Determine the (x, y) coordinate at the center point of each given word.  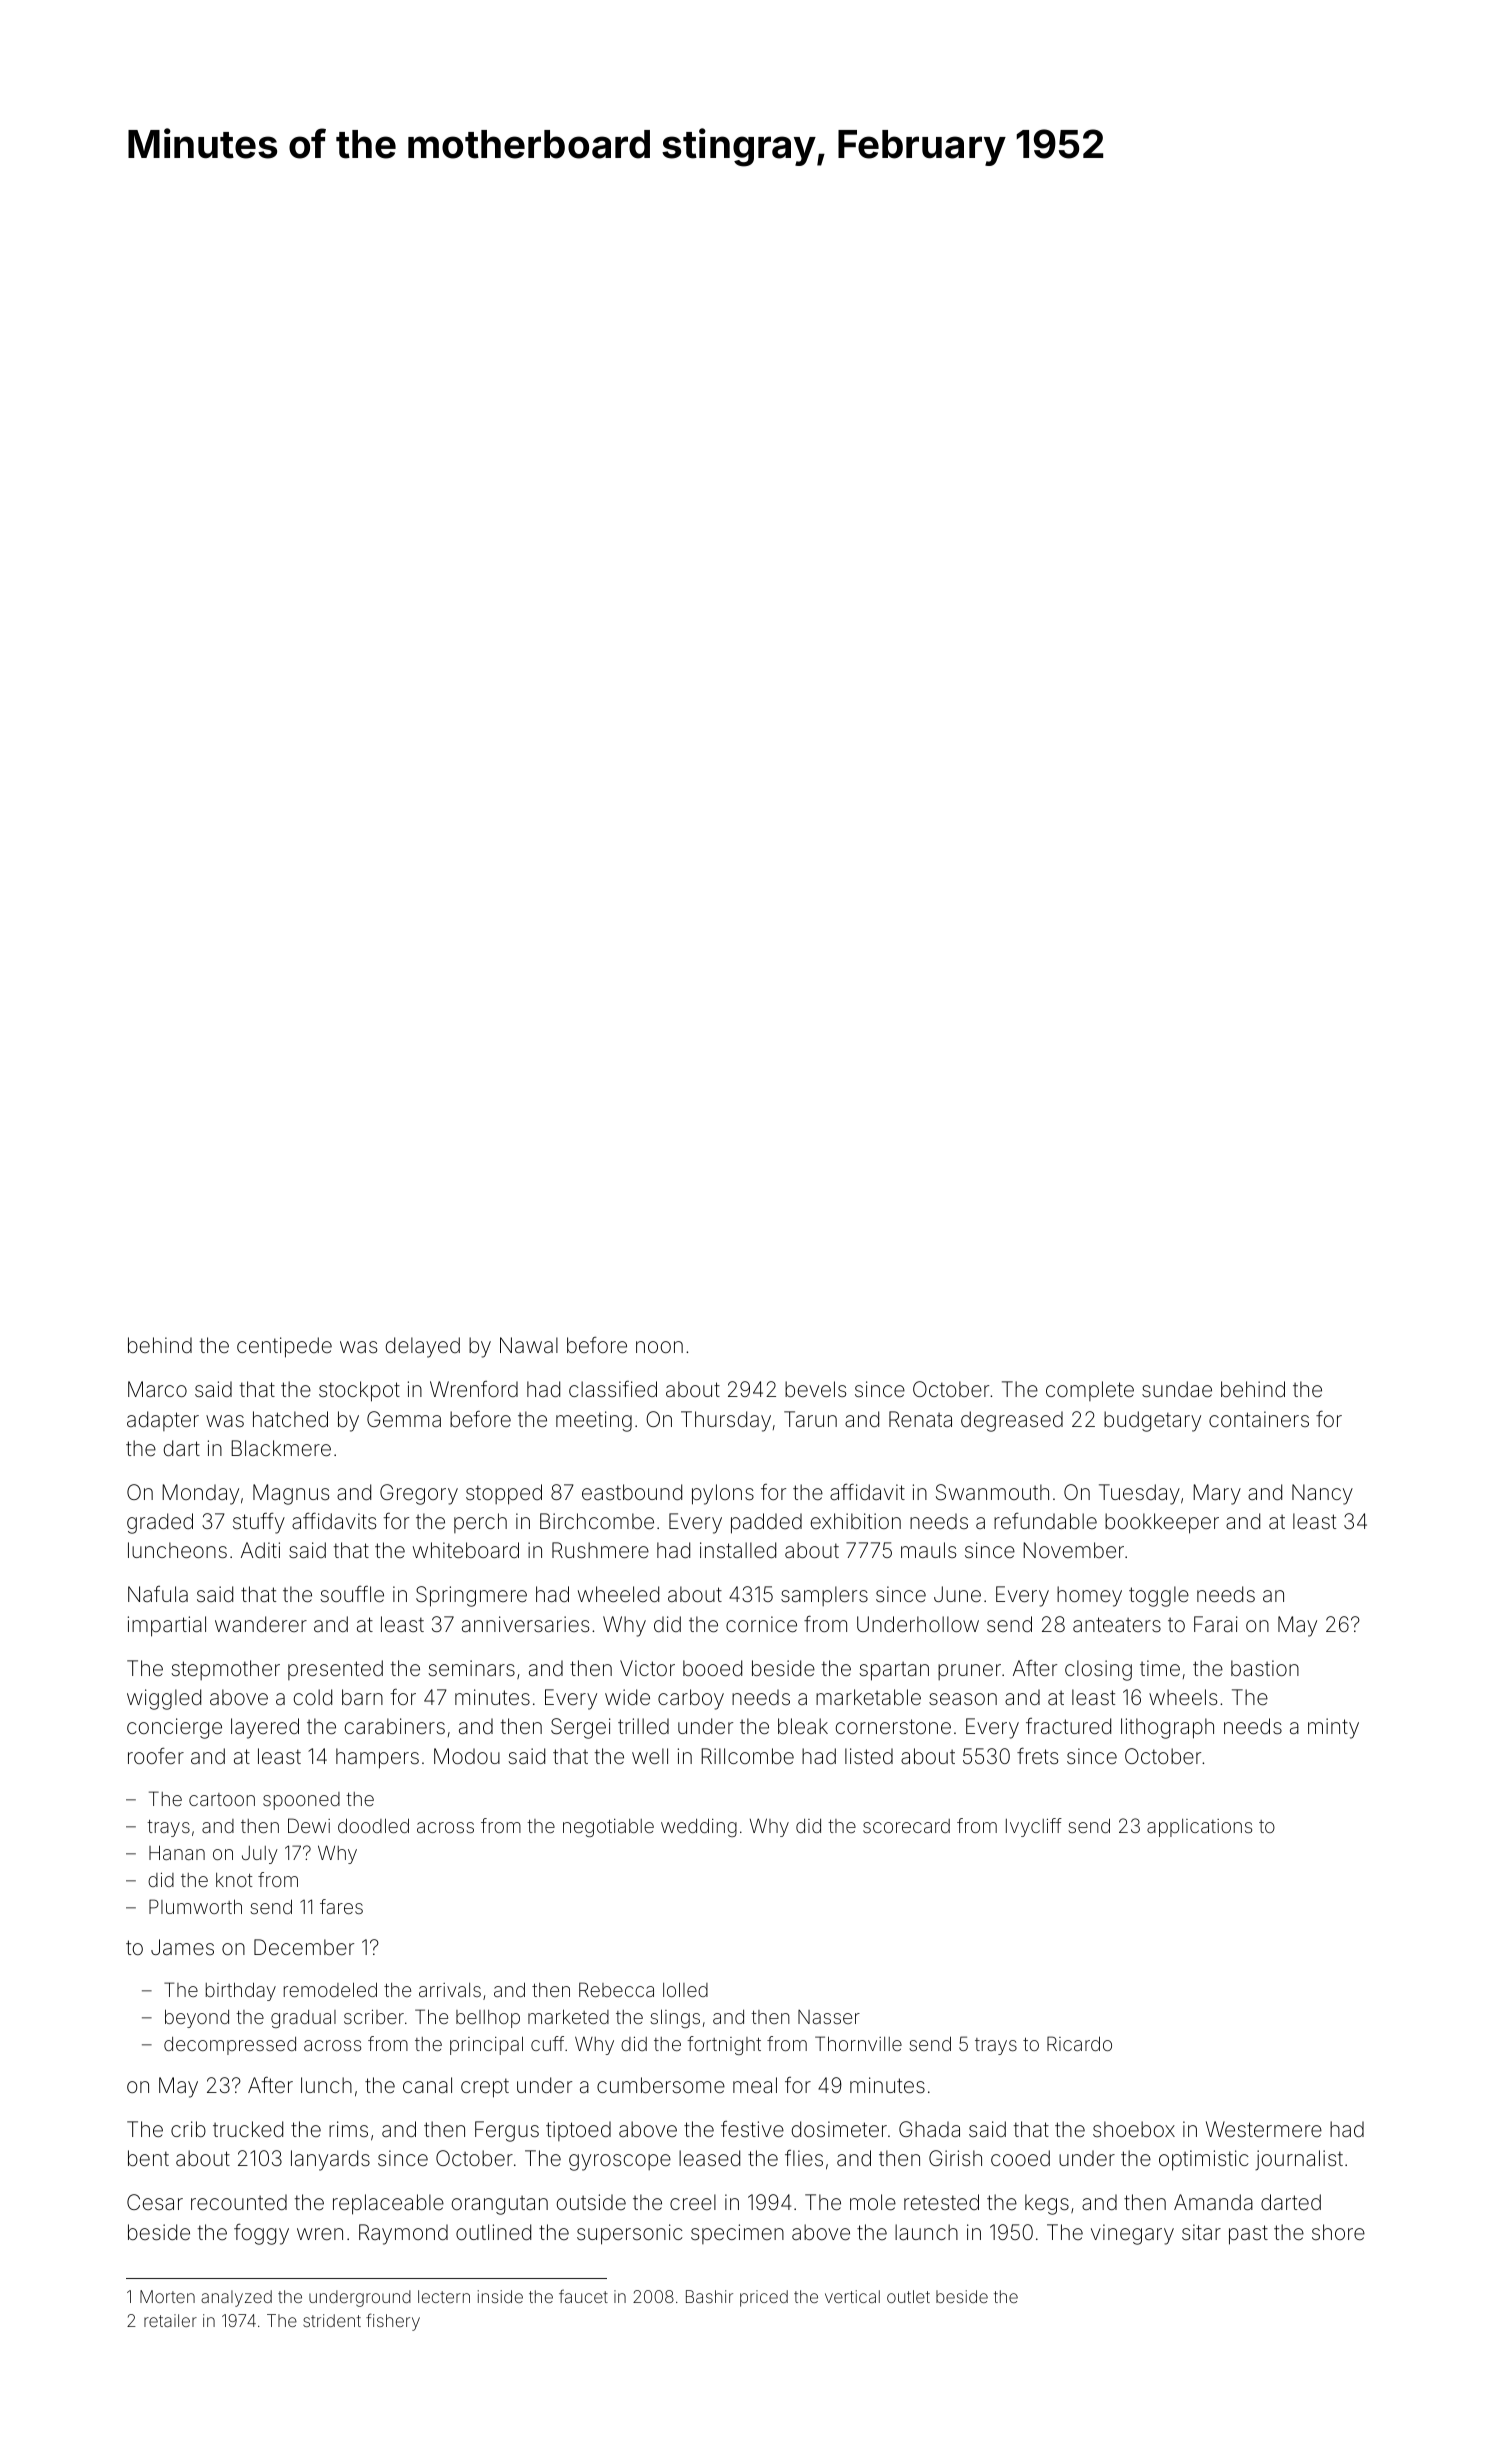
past (1248, 2235)
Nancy (1322, 1494)
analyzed (236, 2298)
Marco (157, 1389)
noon (659, 1347)
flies (804, 2158)
